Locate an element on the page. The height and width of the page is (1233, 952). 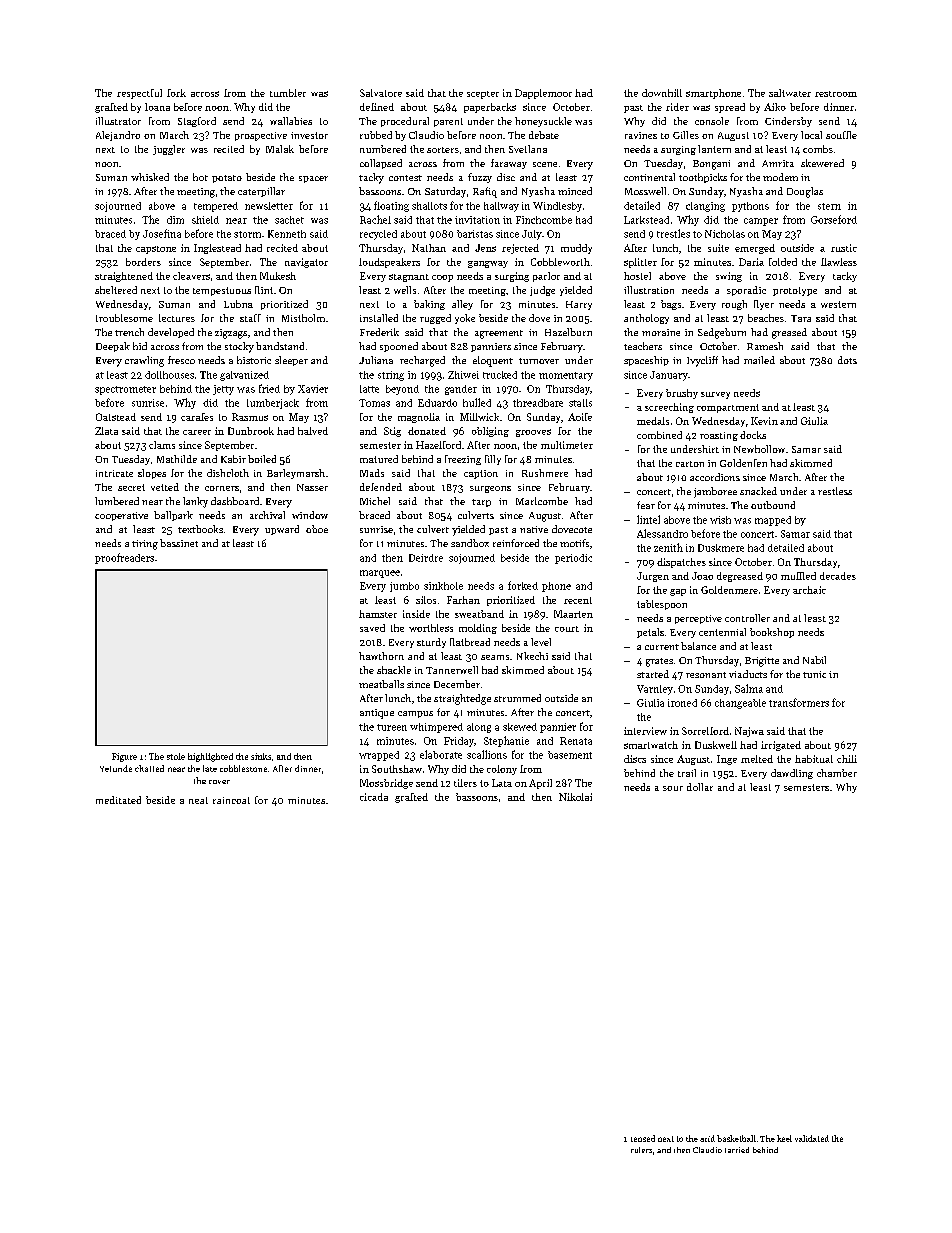
loudspeakers is located at coordinates (389, 263).
